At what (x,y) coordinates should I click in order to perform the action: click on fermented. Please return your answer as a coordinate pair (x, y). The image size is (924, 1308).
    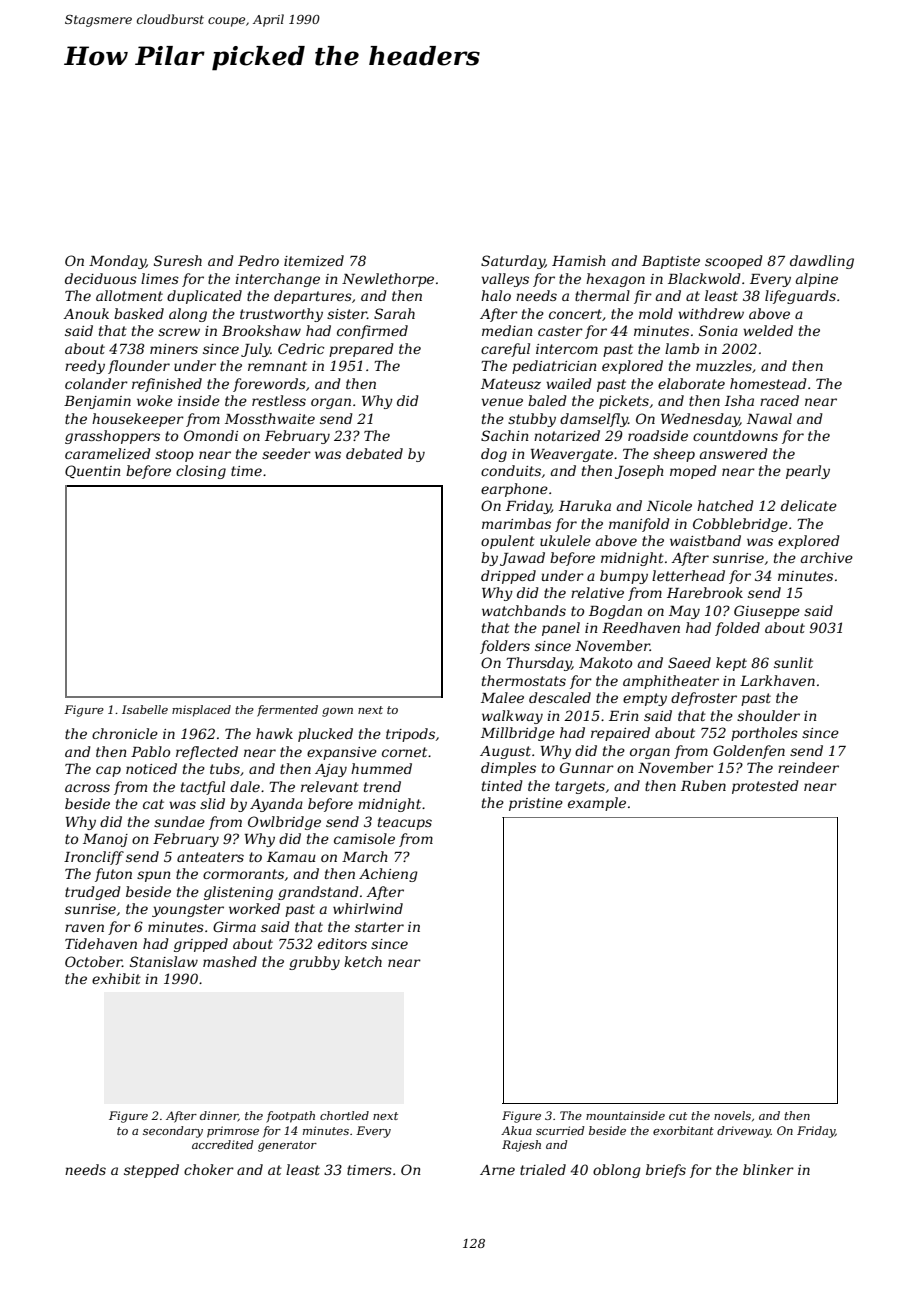
    Looking at the image, I should click on (287, 711).
